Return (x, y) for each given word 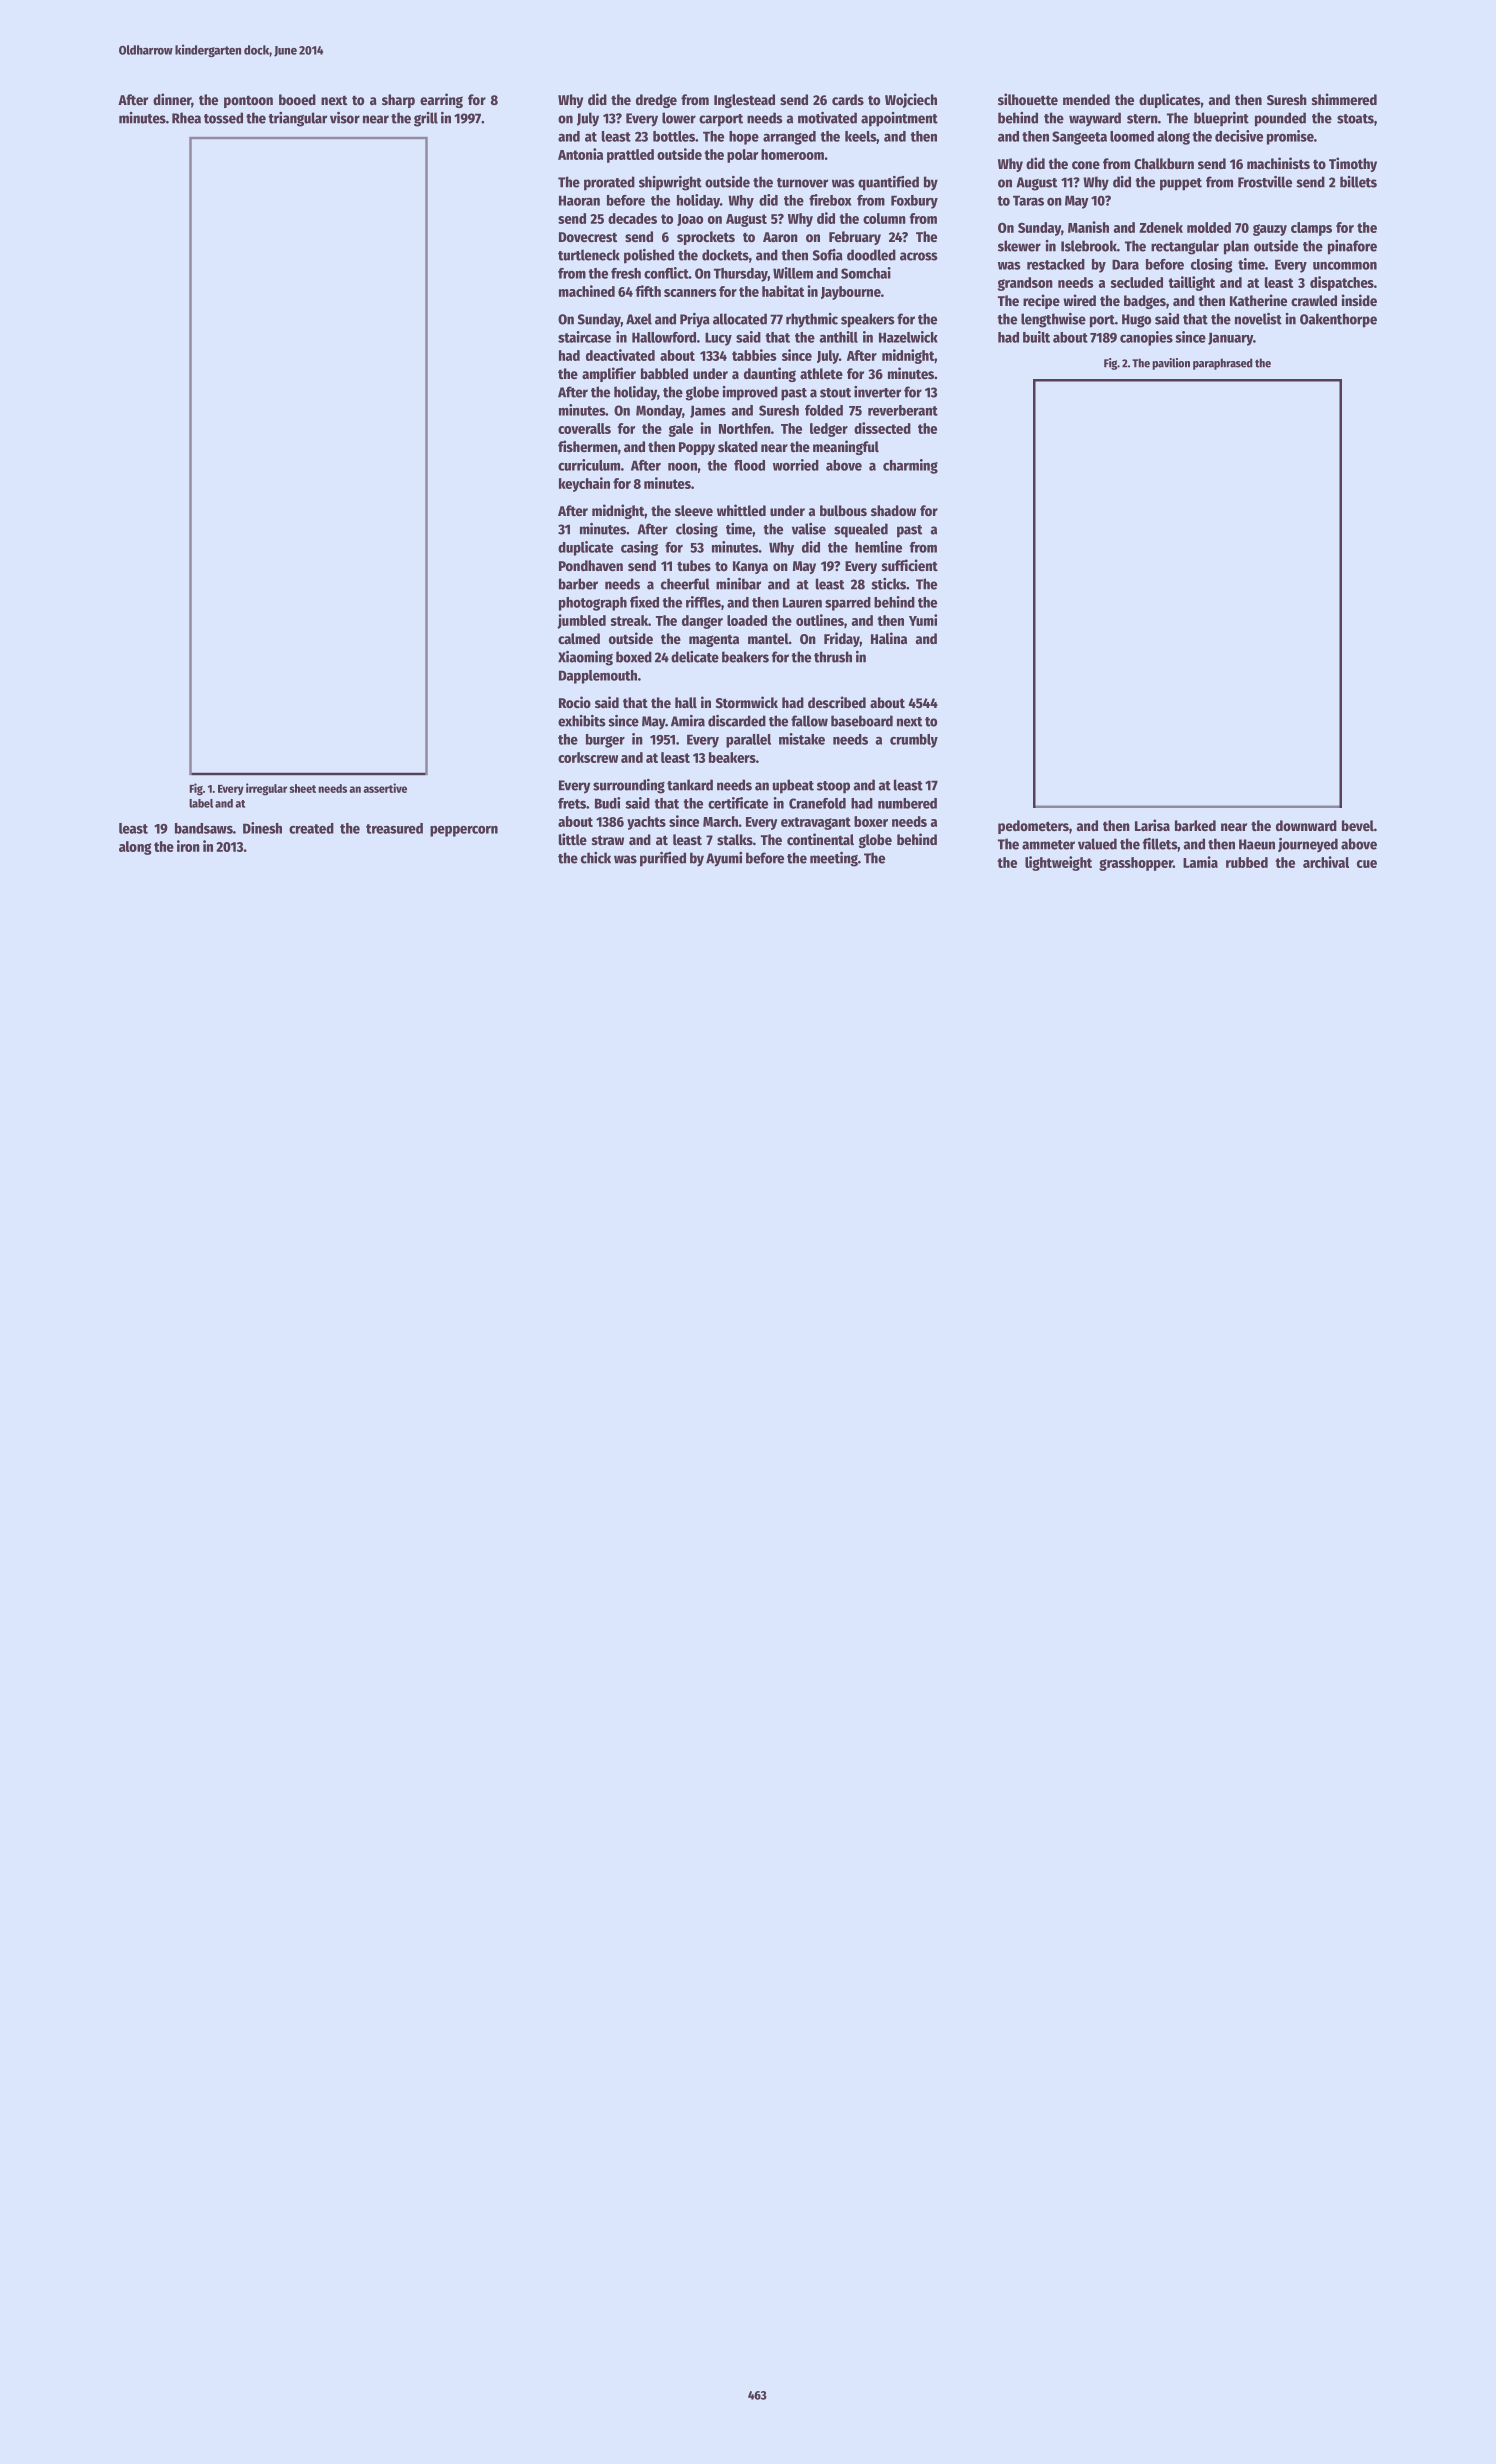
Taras (1028, 200)
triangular (297, 119)
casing (639, 548)
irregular (266, 789)
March (720, 821)
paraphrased (1222, 364)
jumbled (581, 621)
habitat (783, 291)
